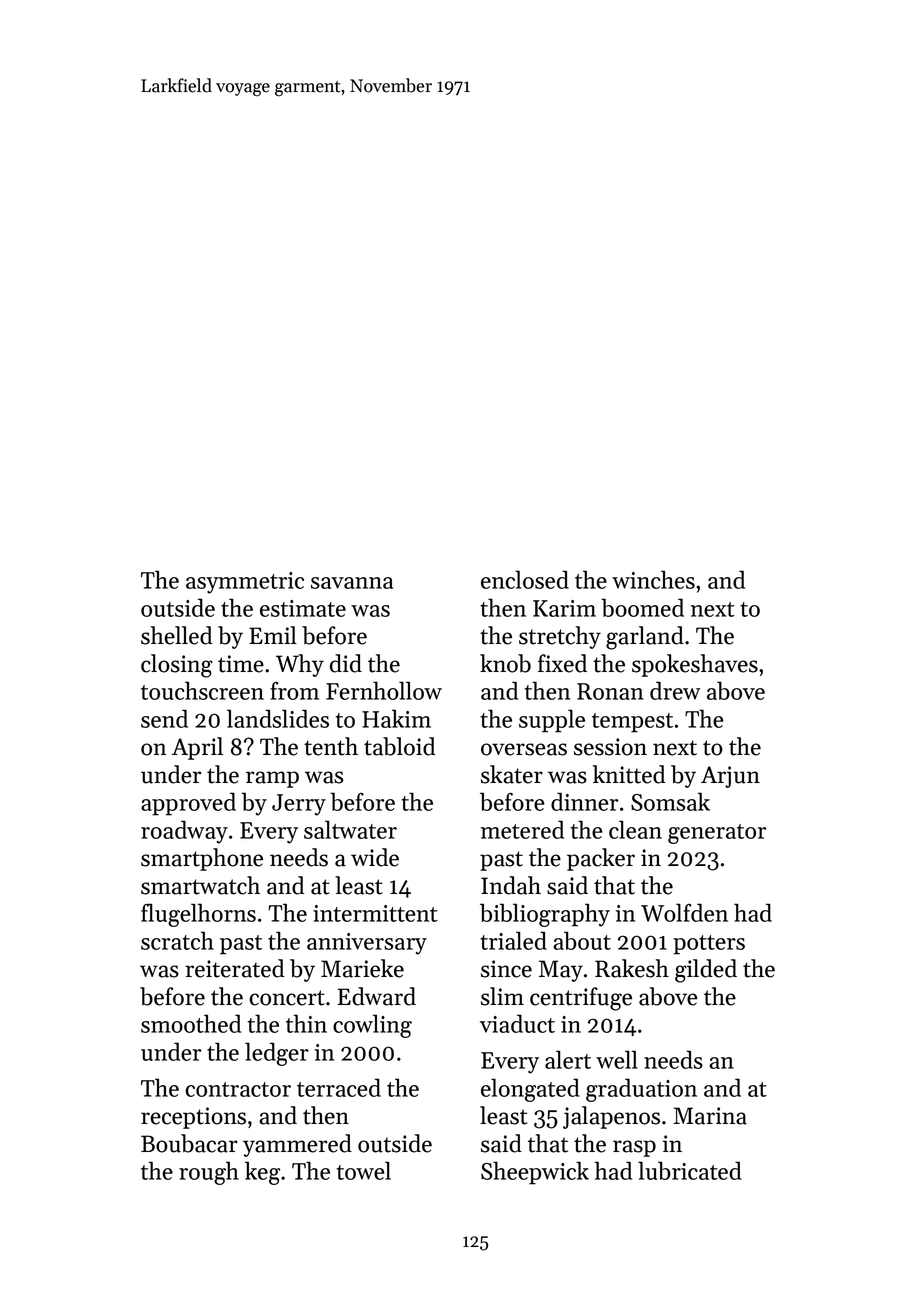  Describe the element at coordinates (695, 665) in the image. I see `spokeshaves` at that location.
